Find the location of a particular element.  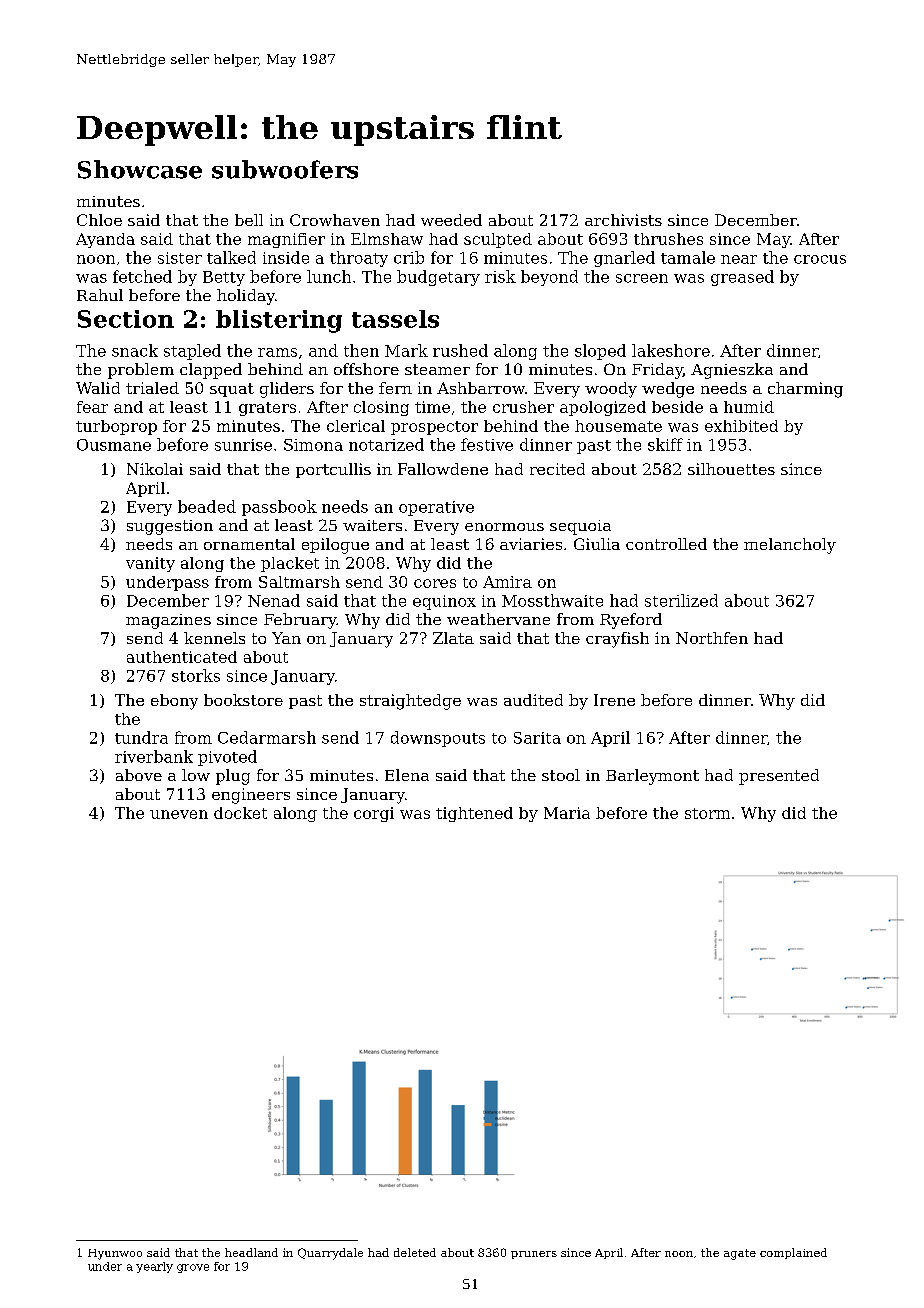

Northfen is located at coordinates (712, 638).
